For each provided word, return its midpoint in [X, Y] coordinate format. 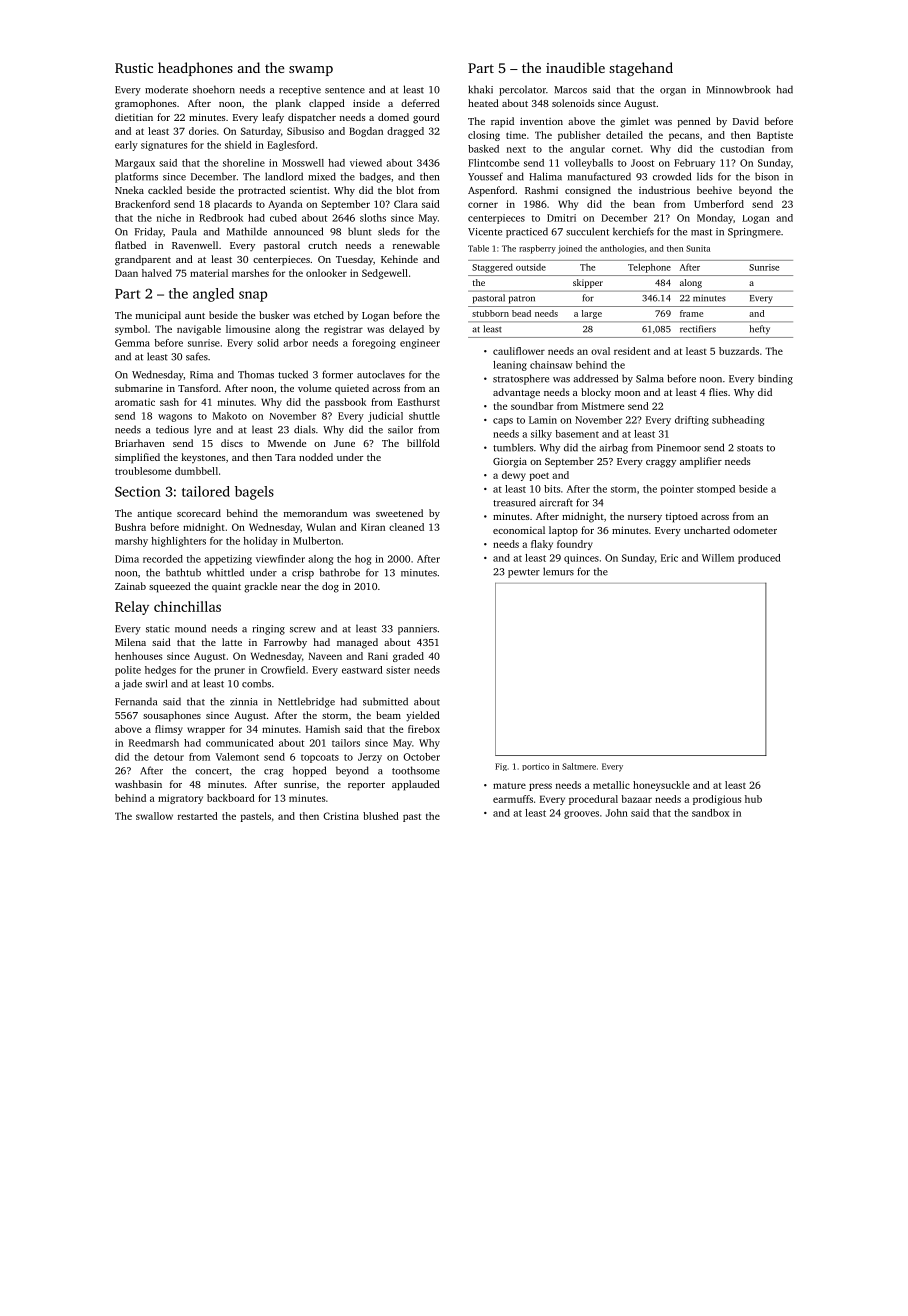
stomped [716, 490]
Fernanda [136, 701]
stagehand [641, 69]
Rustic [134, 68]
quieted [352, 389]
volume [314, 388]
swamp [311, 71]
